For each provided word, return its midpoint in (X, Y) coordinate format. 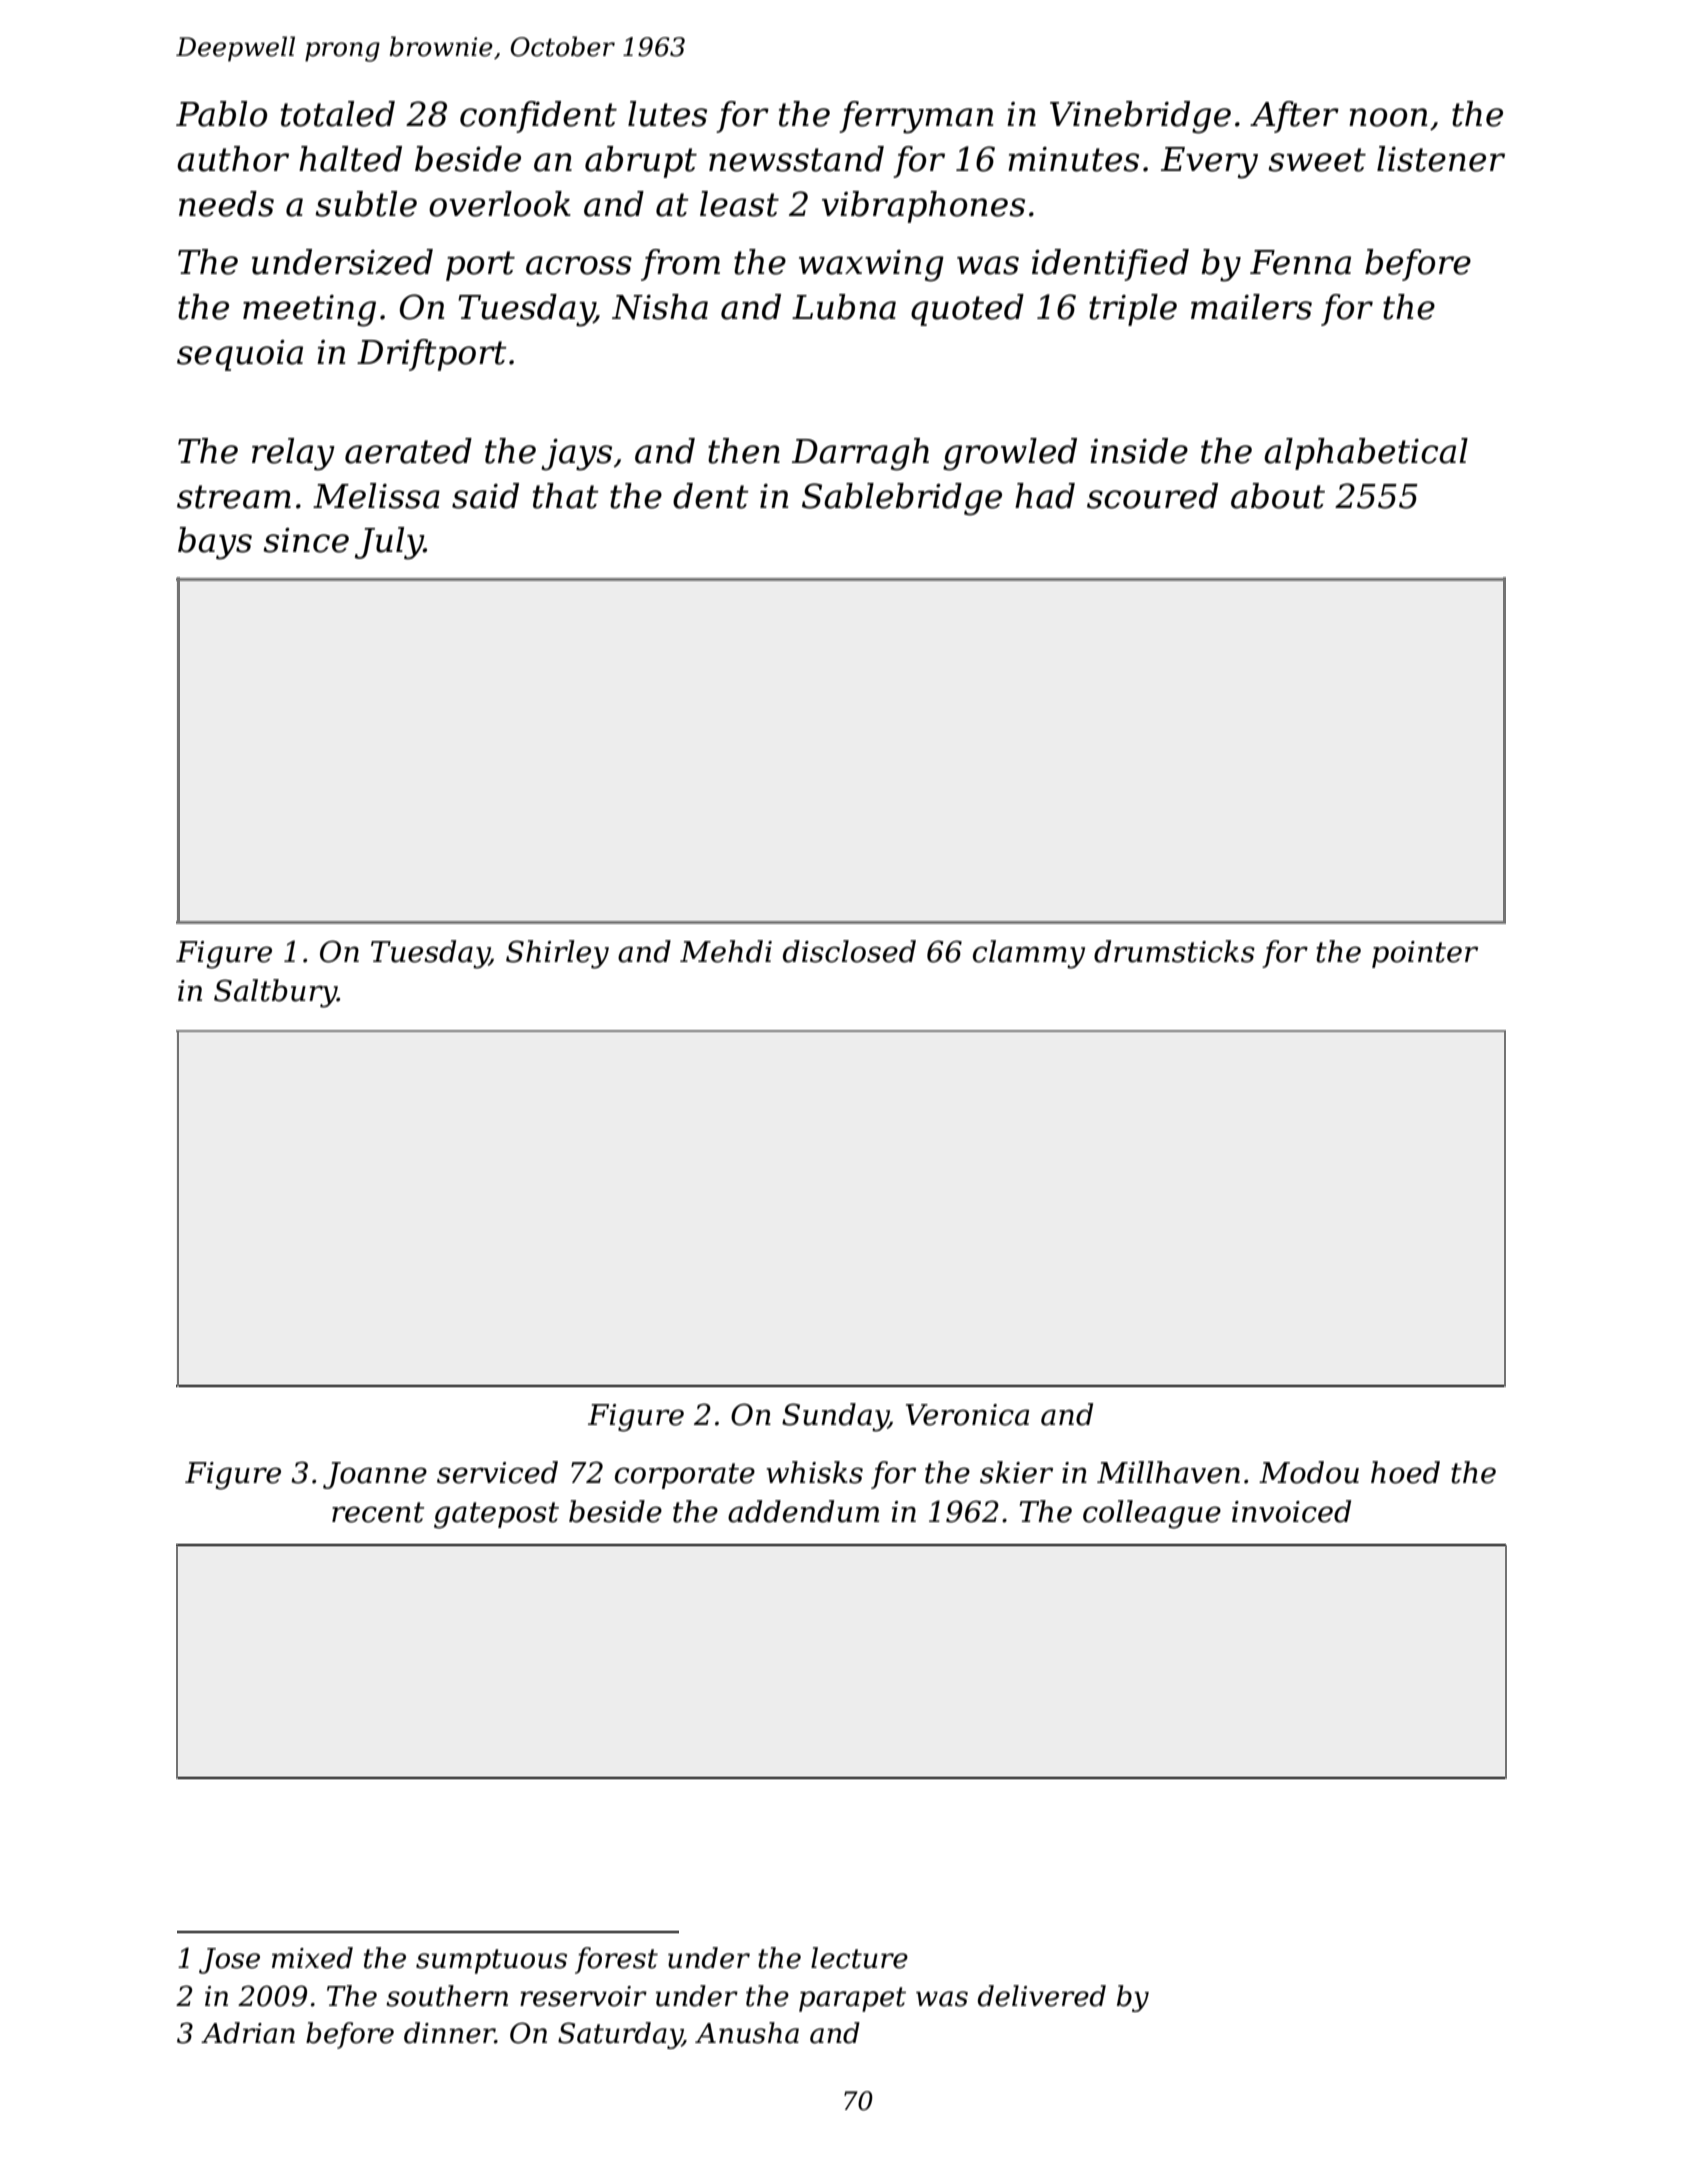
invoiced (1291, 1511)
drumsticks (1174, 951)
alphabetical (1366, 454)
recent (378, 1512)
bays (215, 543)
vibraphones (923, 207)
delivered (1042, 1996)
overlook (500, 204)
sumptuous (491, 1961)
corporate (685, 1476)
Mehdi (726, 951)
